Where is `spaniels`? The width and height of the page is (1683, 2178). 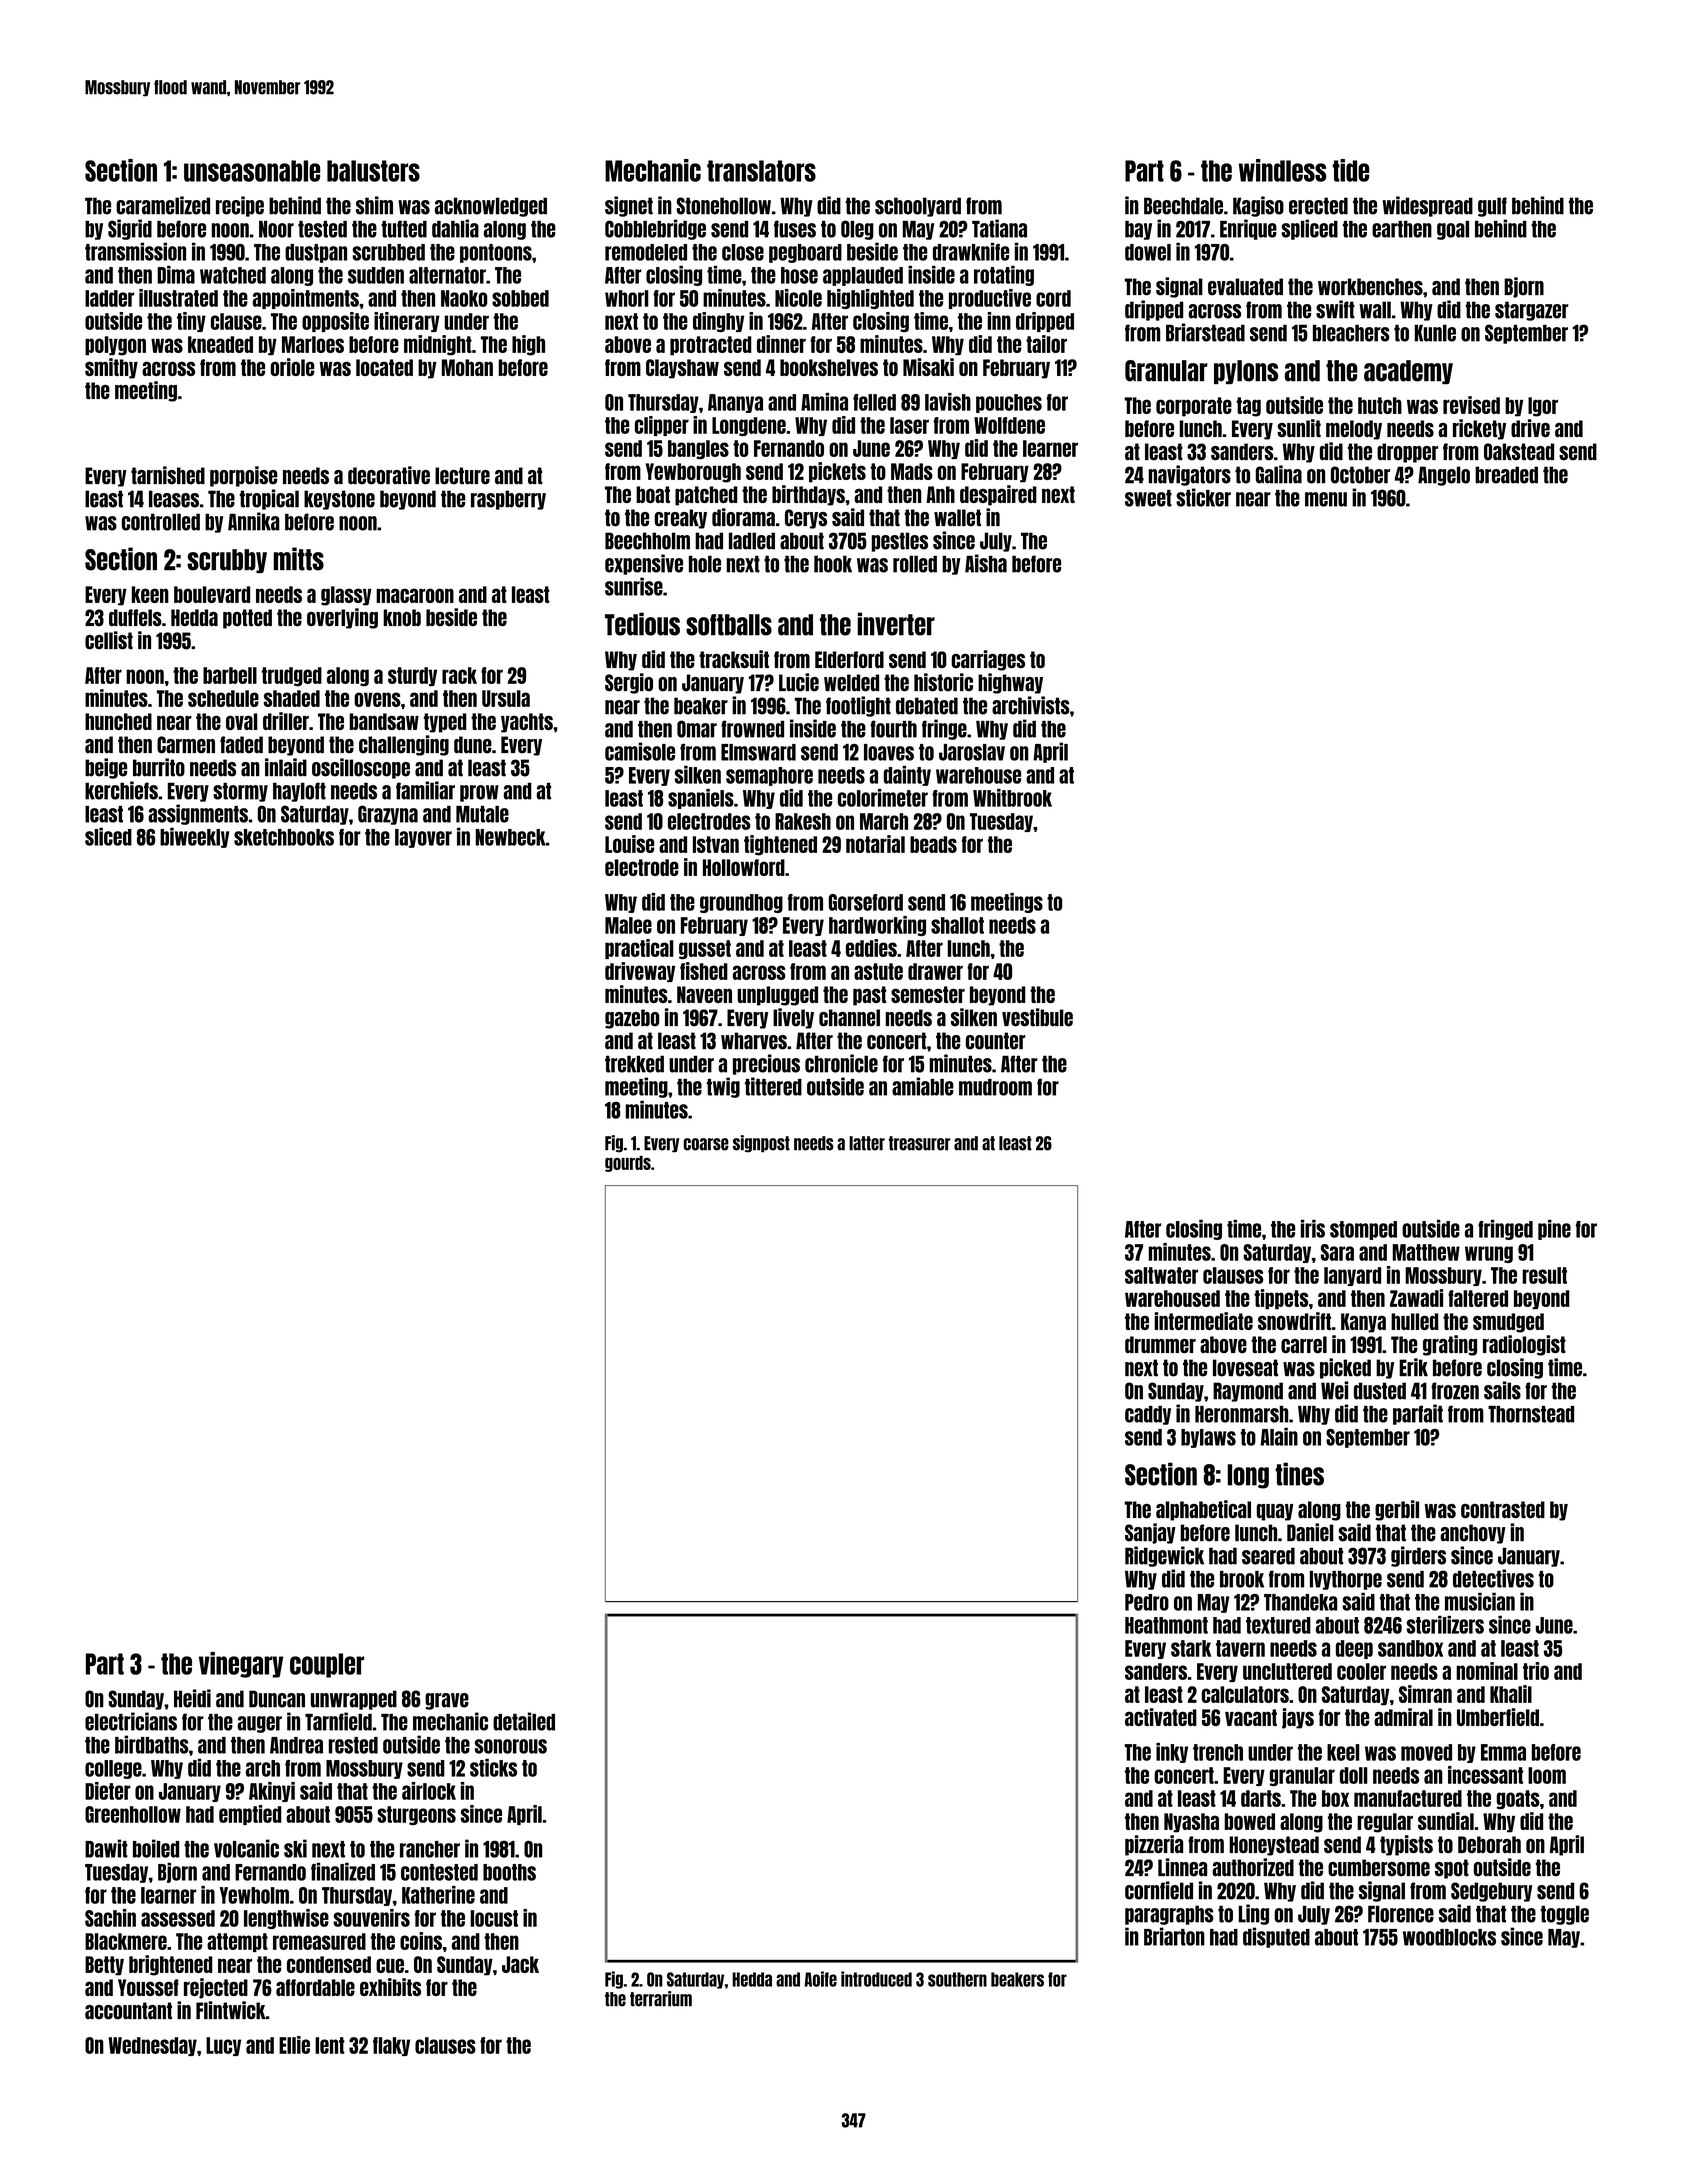 spaniels is located at coordinates (701, 799).
